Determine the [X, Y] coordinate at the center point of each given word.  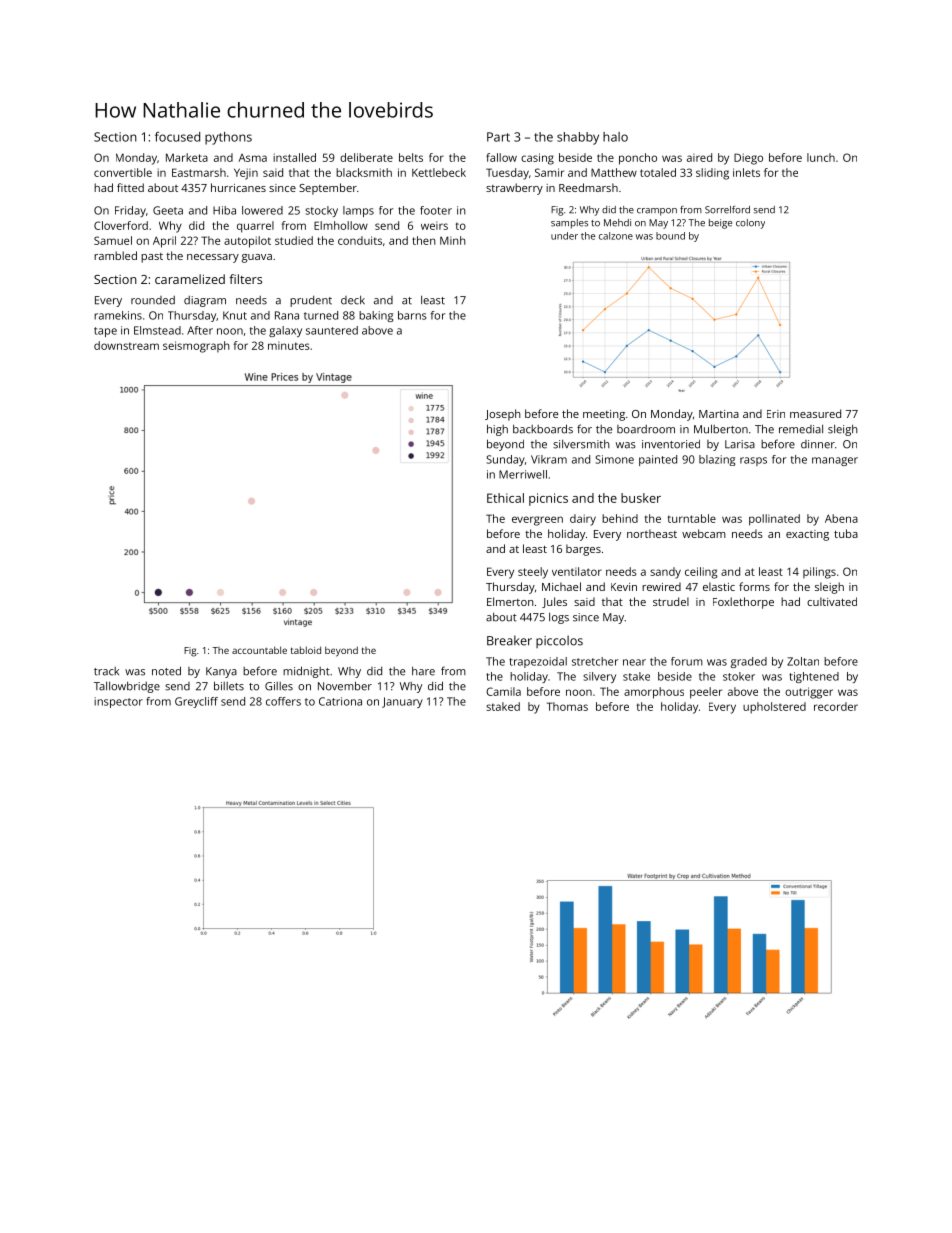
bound [670, 236]
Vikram [549, 459]
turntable [692, 518]
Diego [748, 159]
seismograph [196, 347]
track [106, 671]
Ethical [505, 498]
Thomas [567, 706]
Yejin [246, 174]
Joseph [503, 415]
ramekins [118, 315]
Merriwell [523, 474]
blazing [717, 460]
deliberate [366, 157]
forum [687, 661]
